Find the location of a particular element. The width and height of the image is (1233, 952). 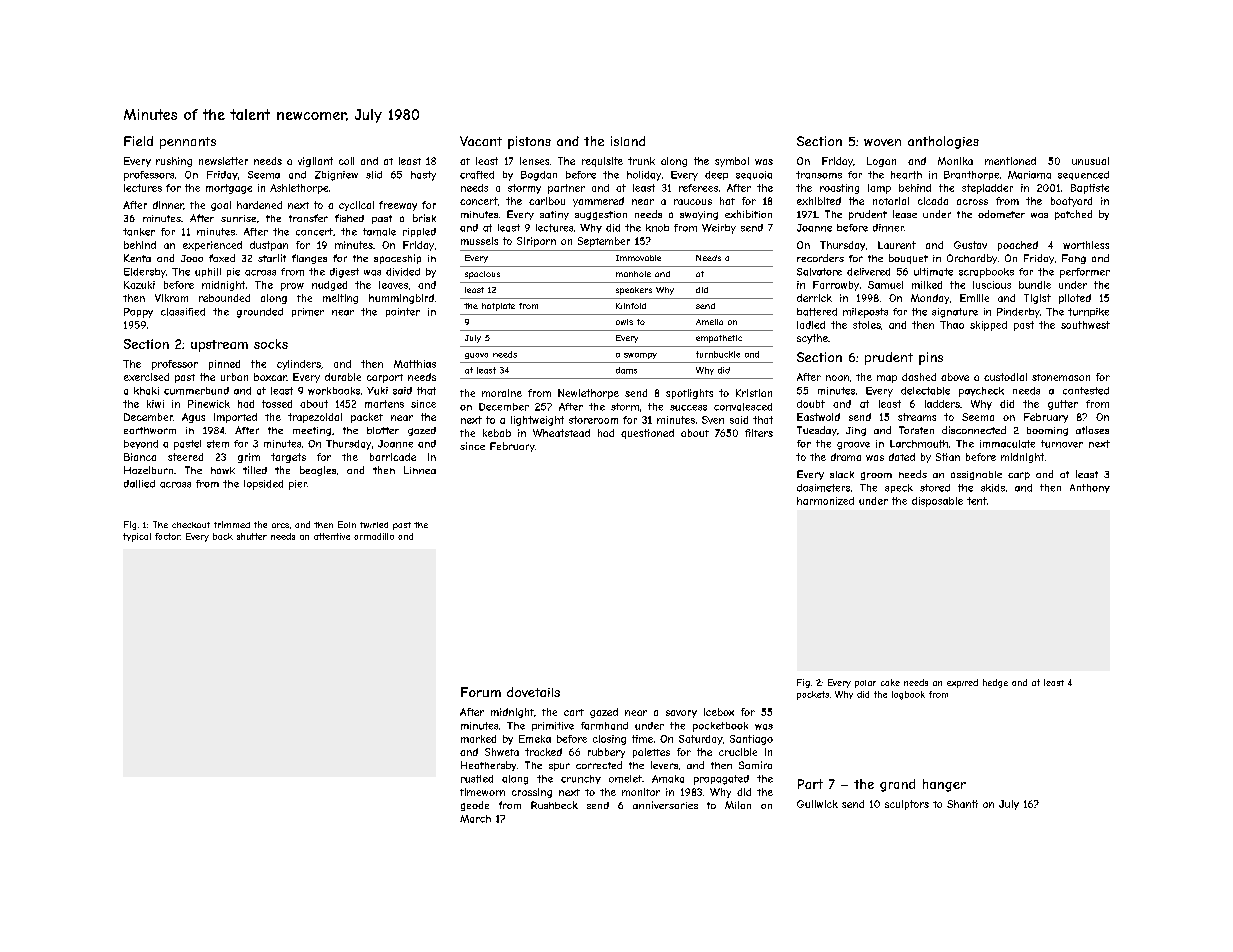

Emeka is located at coordinates (535, 739).
